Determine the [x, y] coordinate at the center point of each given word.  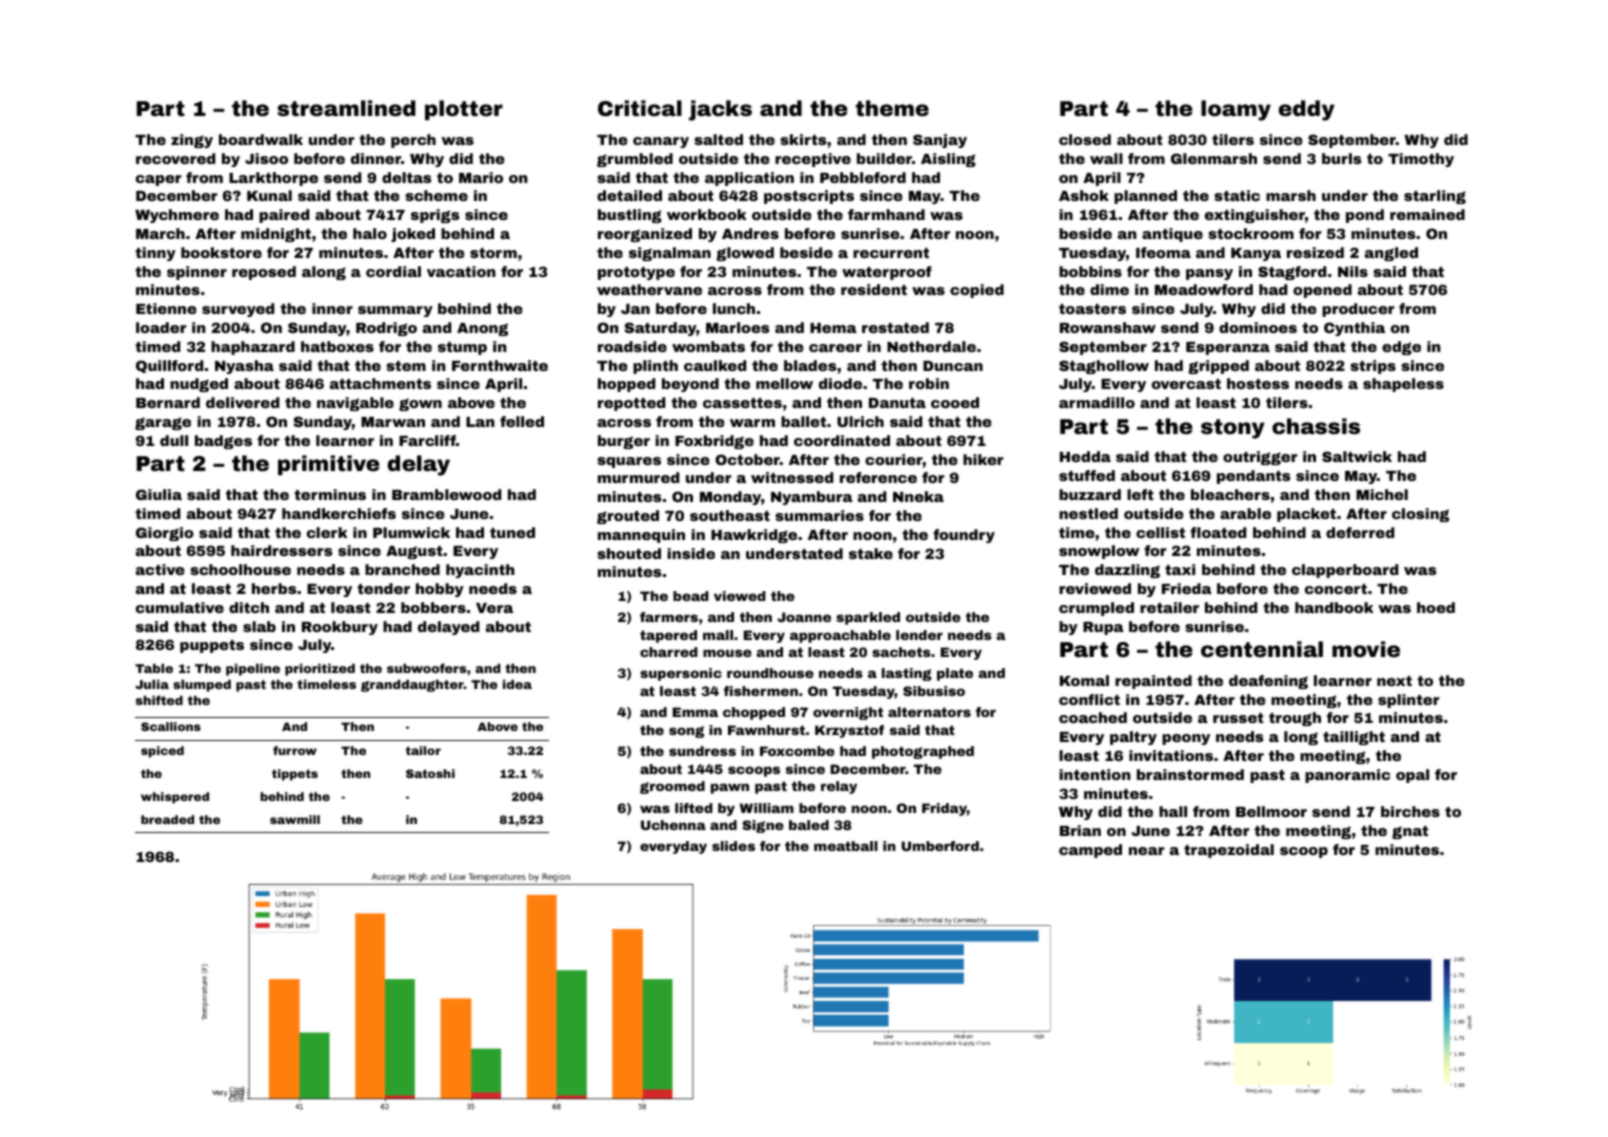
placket [1306, 515]
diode [840, 383]
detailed [629, 195]
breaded [167, 819]
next [1394, 681]
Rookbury [340, 628]
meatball [846, 846]
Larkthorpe [273, 179]
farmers [669, 617]
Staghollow [1104, 367]
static [1237, 195]
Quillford [169, 366]
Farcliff [427, 440]
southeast [730, 515]
